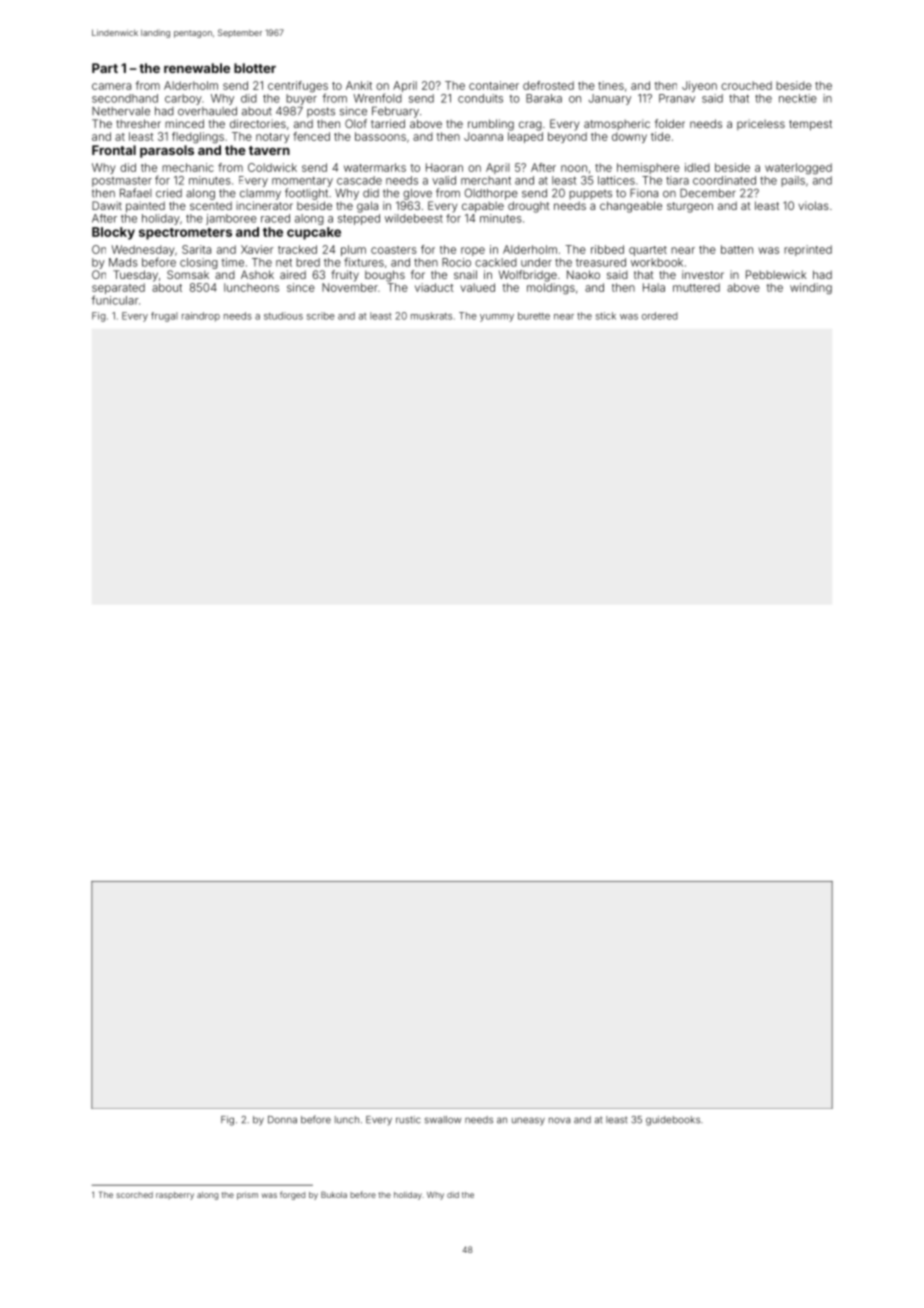 Image resolution: width=924 pixels, height=1308 pixels. I want to click on guidebooks, so click(673, 1121).
